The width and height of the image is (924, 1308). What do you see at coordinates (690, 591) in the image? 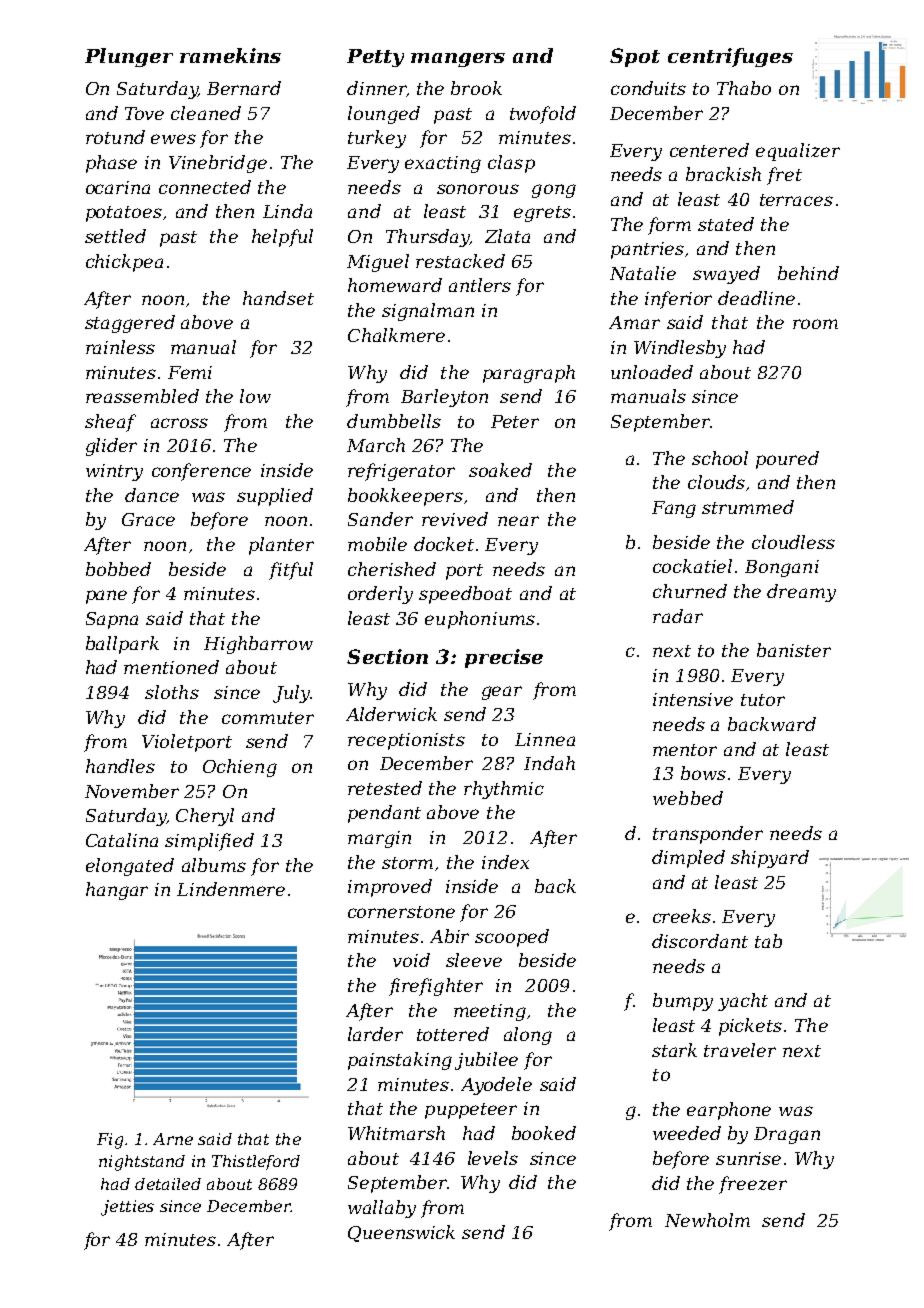
I see `churned` at bounding box center [690, 591].
